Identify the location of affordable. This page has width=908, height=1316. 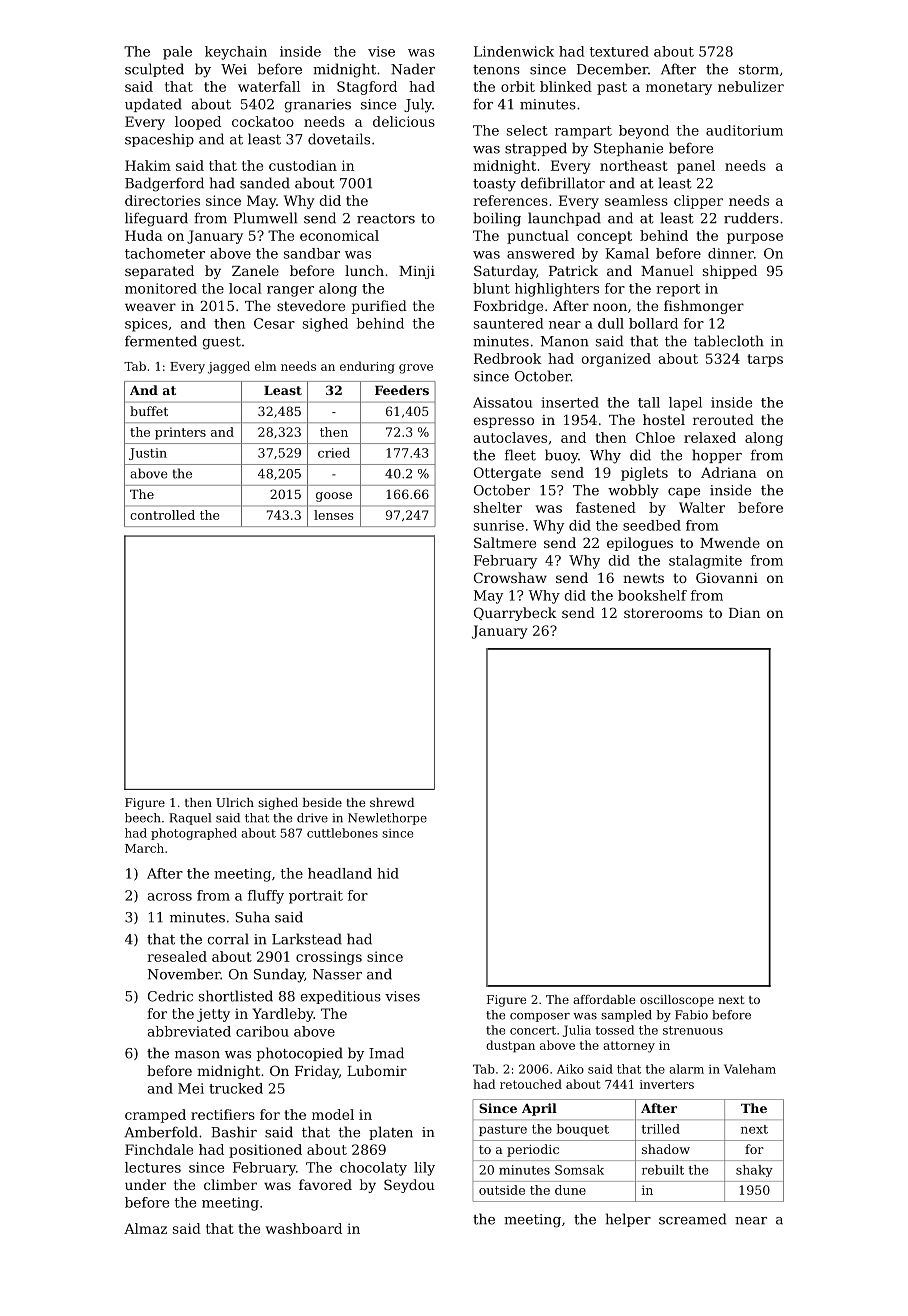
(604, 999).
